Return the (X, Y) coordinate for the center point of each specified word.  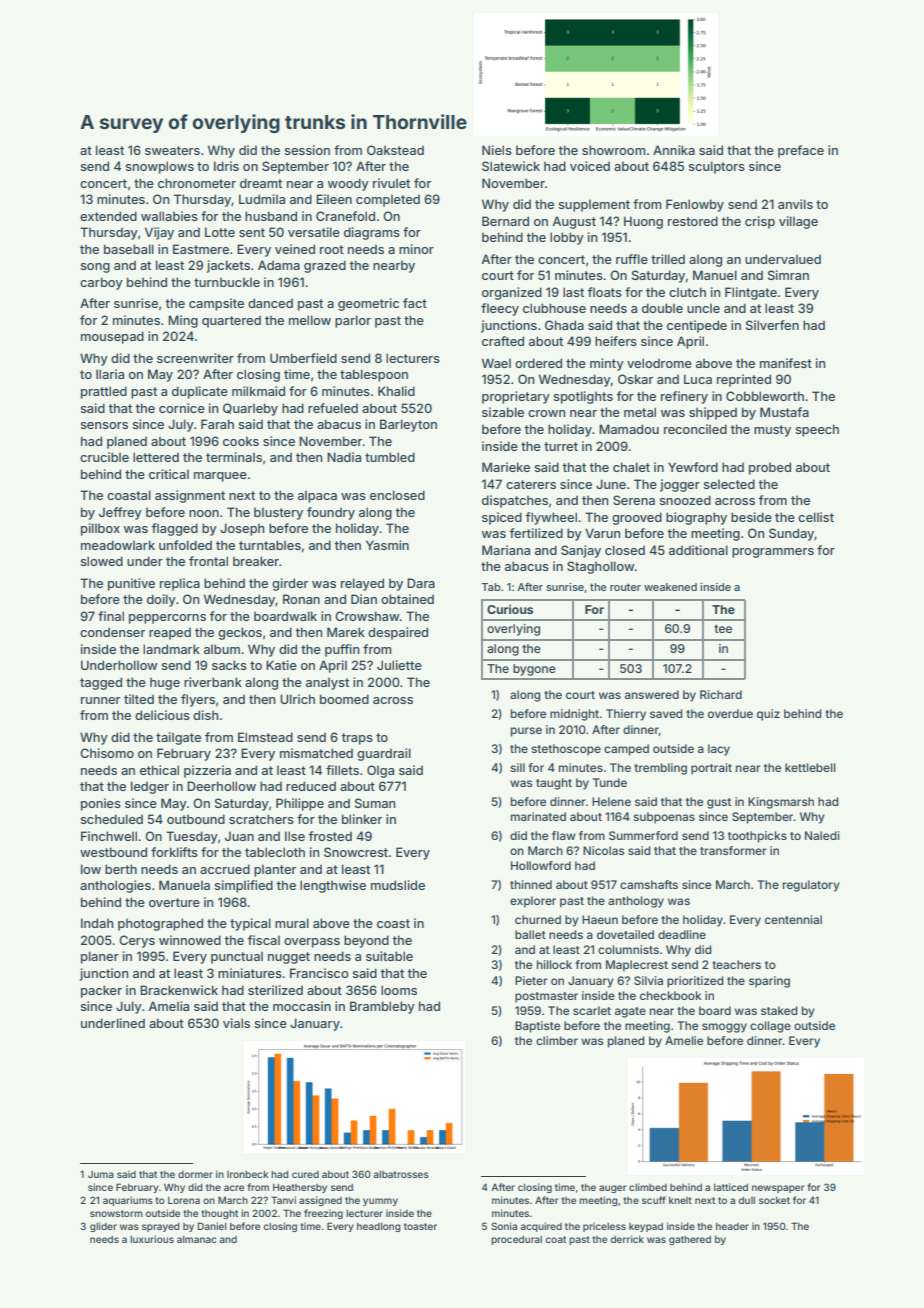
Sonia (504, 1226)
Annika (674, 150)
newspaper (778, 1189)
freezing (323, 1214)
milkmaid (258, 391)
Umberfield (303, 358)
